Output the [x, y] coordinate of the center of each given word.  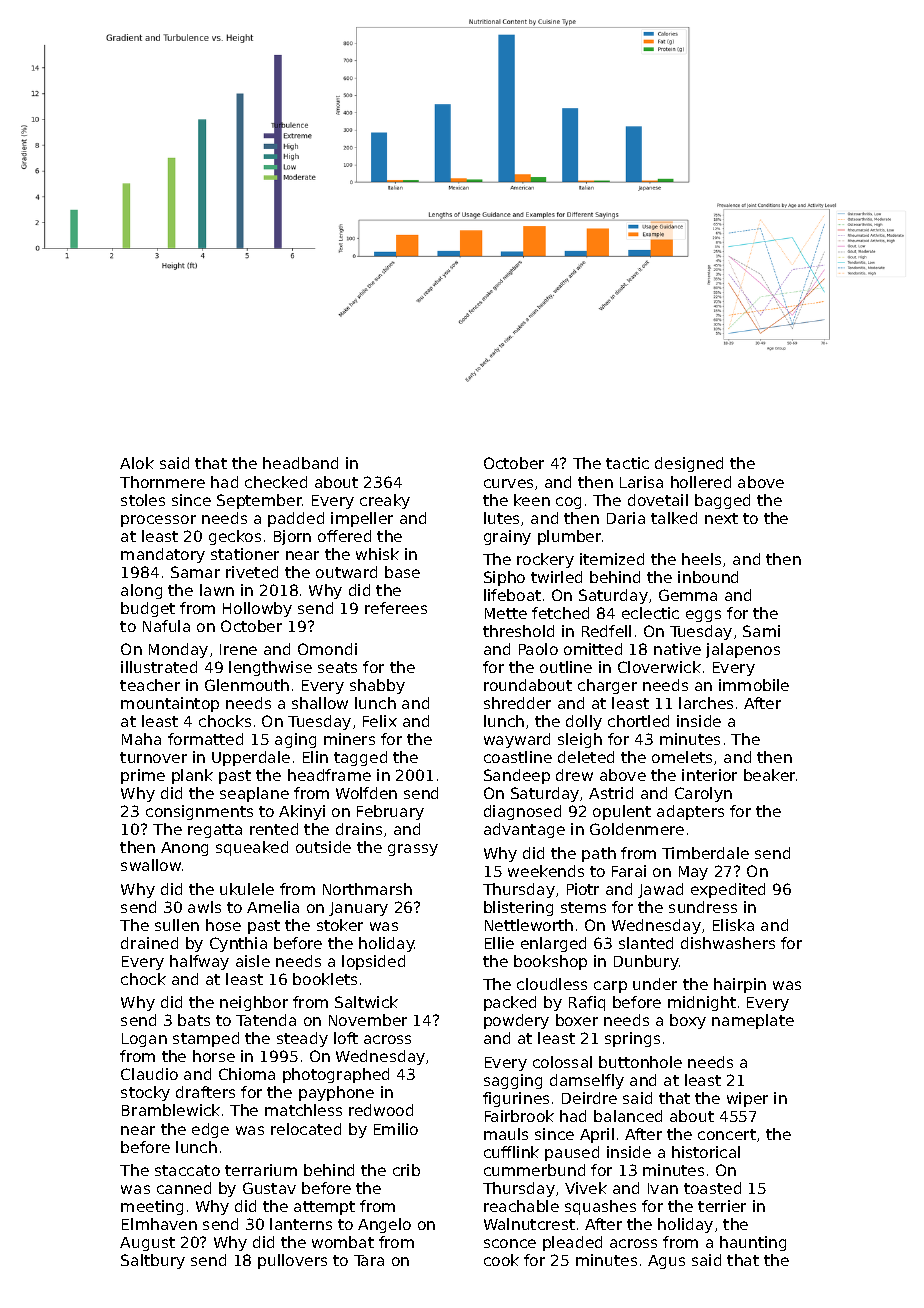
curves [508, 483]
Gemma [688, 595]
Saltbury [153, 1261]
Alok [137, 463]
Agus [666, 1262]
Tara [369, 1260]
